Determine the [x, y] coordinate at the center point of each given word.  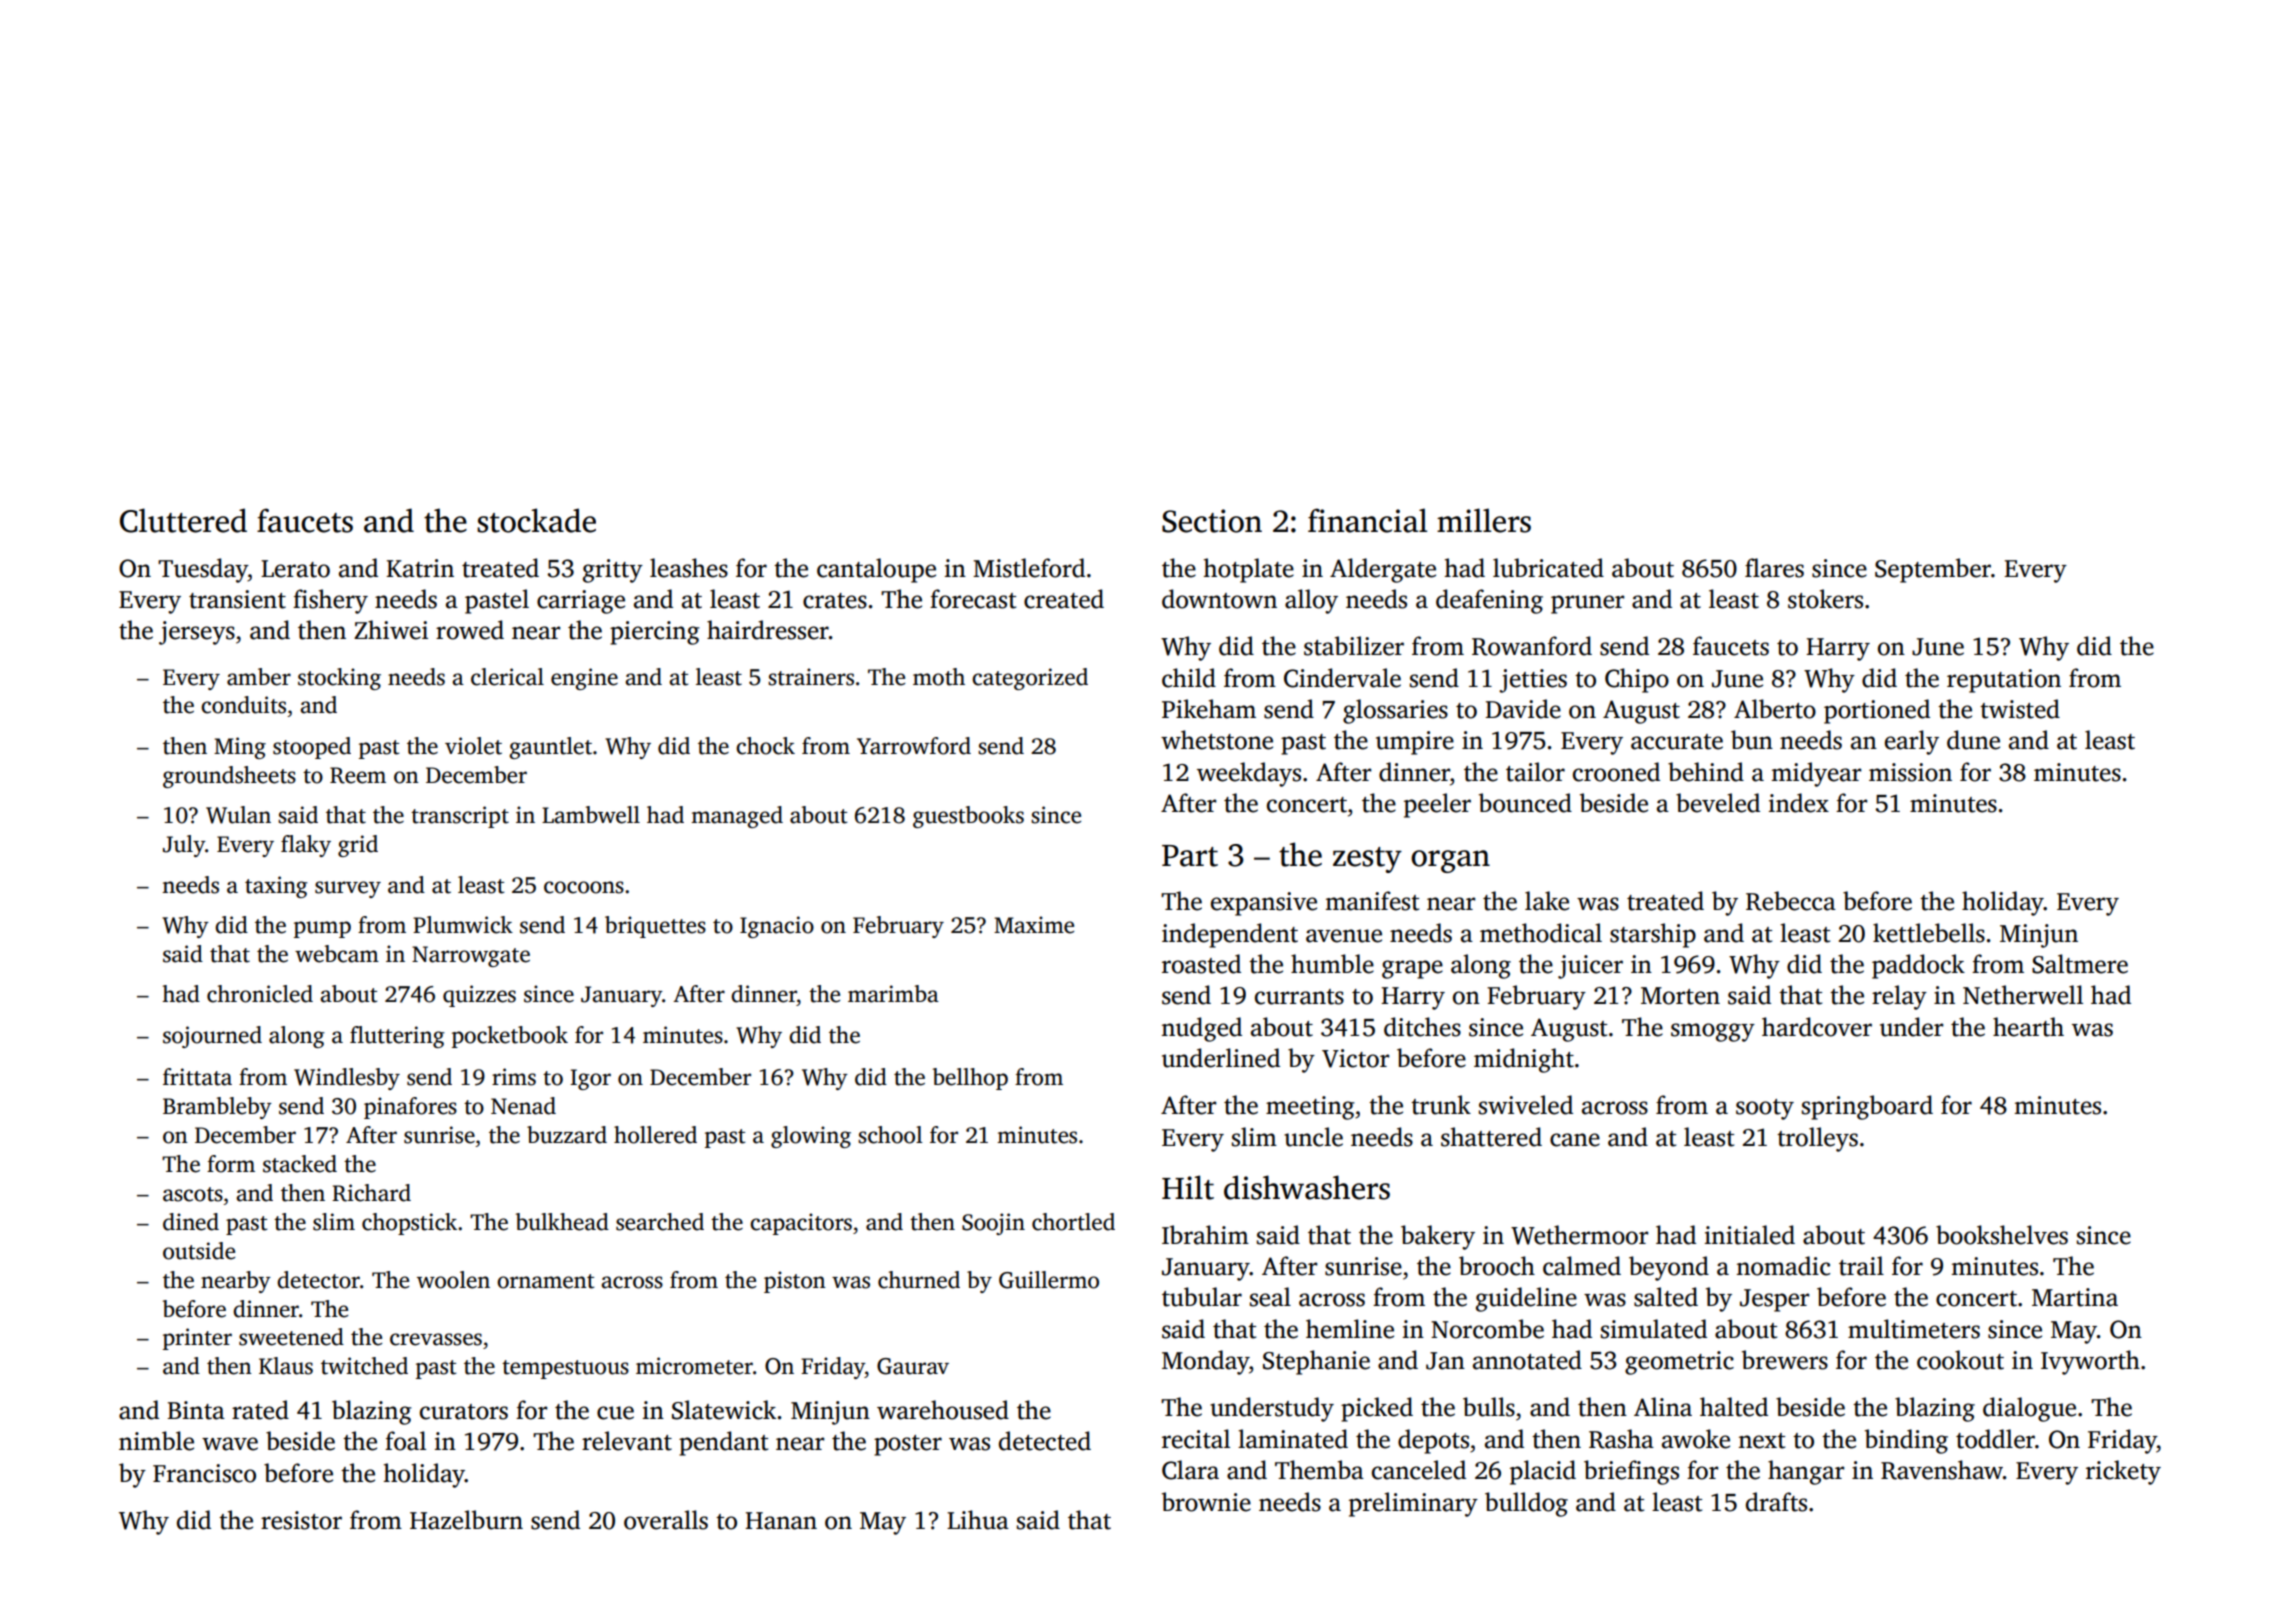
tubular [1202, 1297]
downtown [1219, 599]
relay [1899, 997]
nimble [156, 1441]
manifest [1372, 901]
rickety [2123, 1472]
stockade [536, 520]
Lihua [978, 1520]
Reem [358, 775]
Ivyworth [2090, 1362]
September [1933, 570]
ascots [193, 1194]
